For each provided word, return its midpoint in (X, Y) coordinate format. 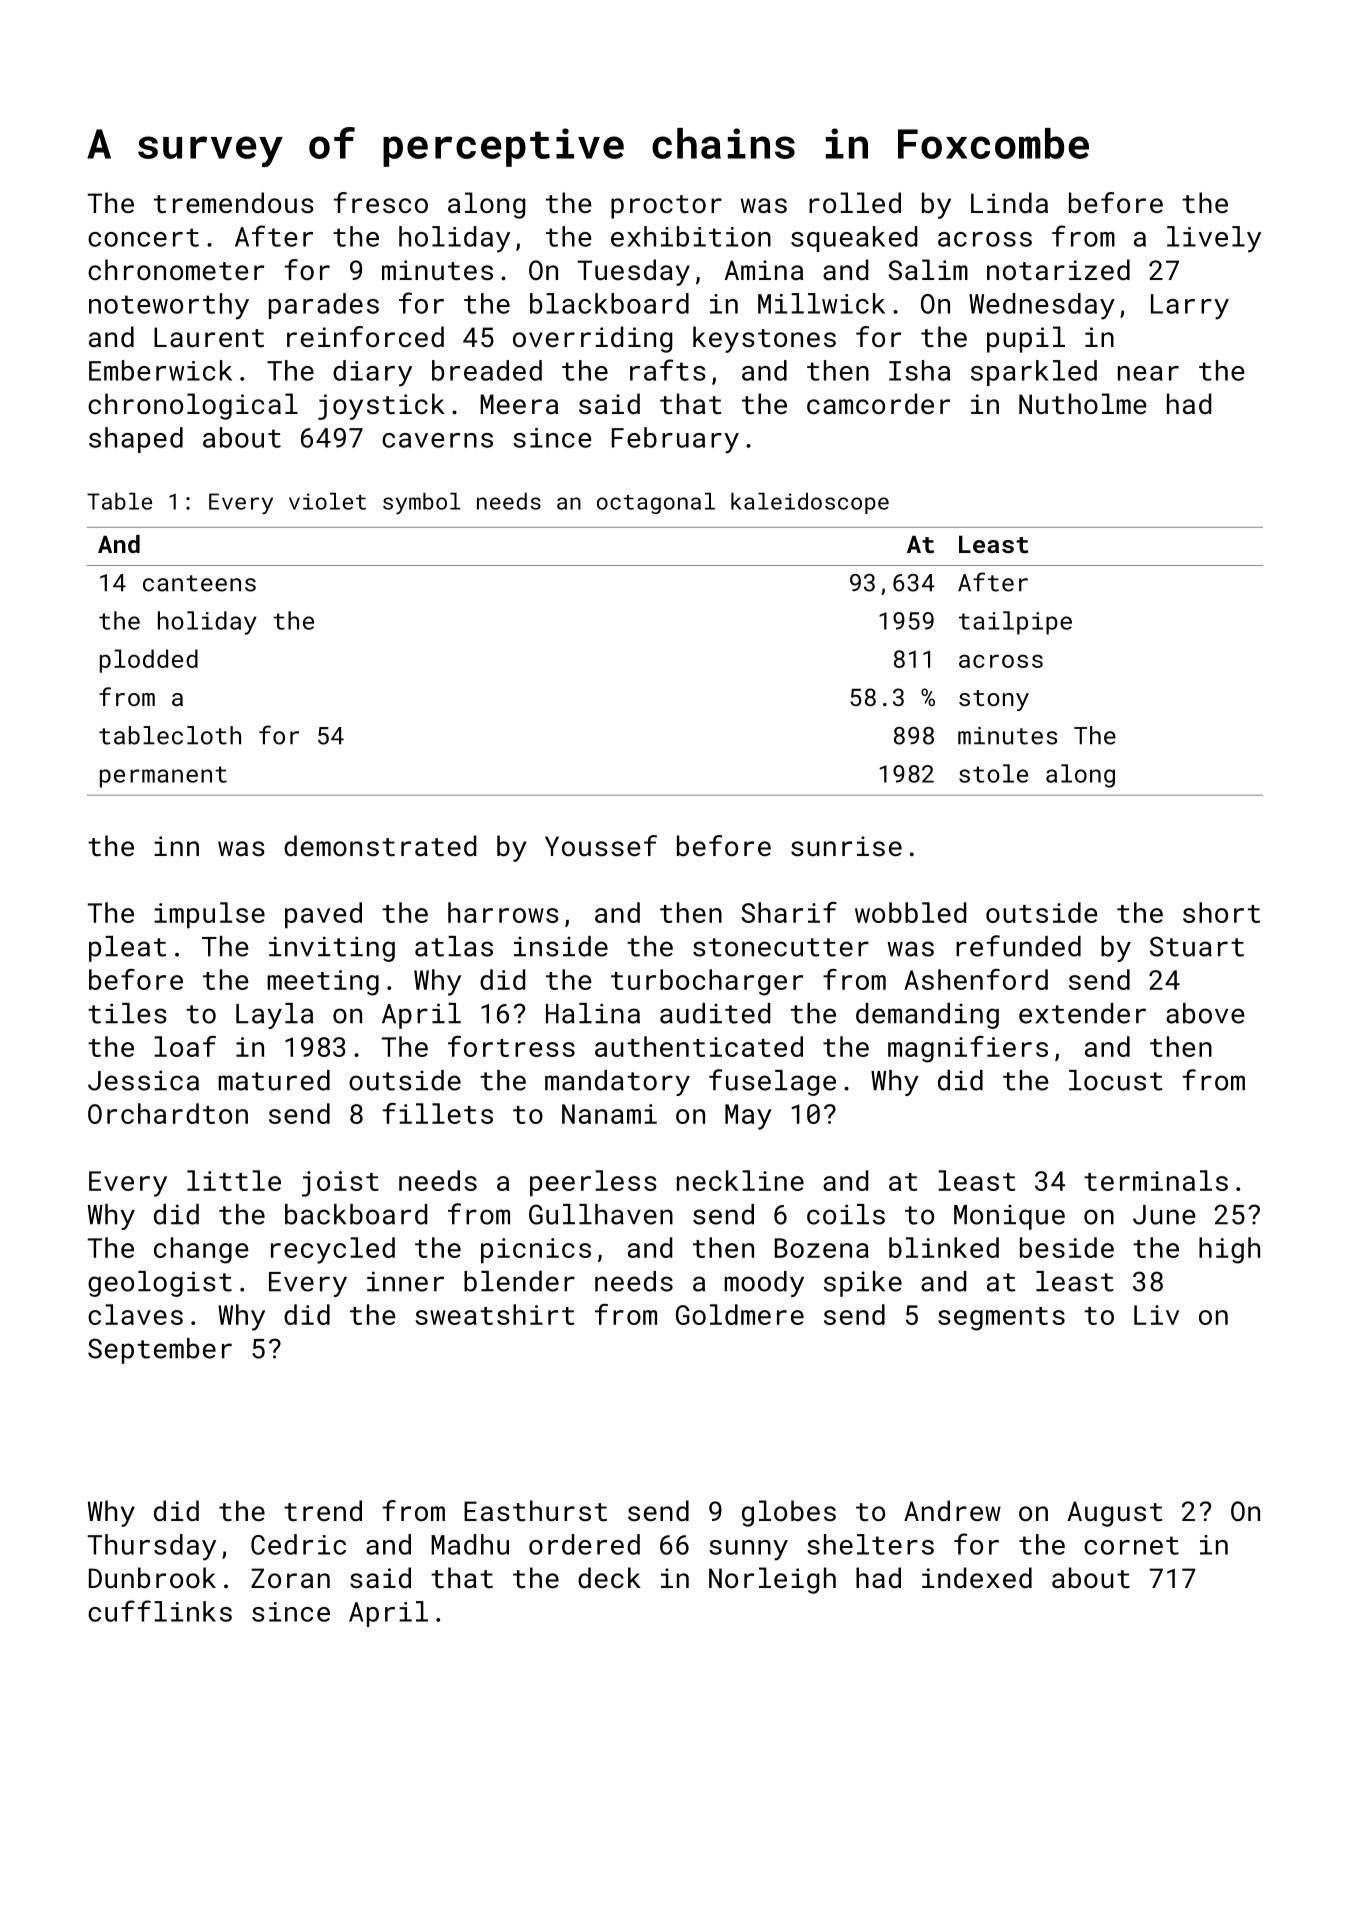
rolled (855, 202)
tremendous (234, 203)
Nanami (609, 1114)
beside (1067, 1247)
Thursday (152, 1547)
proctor (666, 207)
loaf (185, 1046)
